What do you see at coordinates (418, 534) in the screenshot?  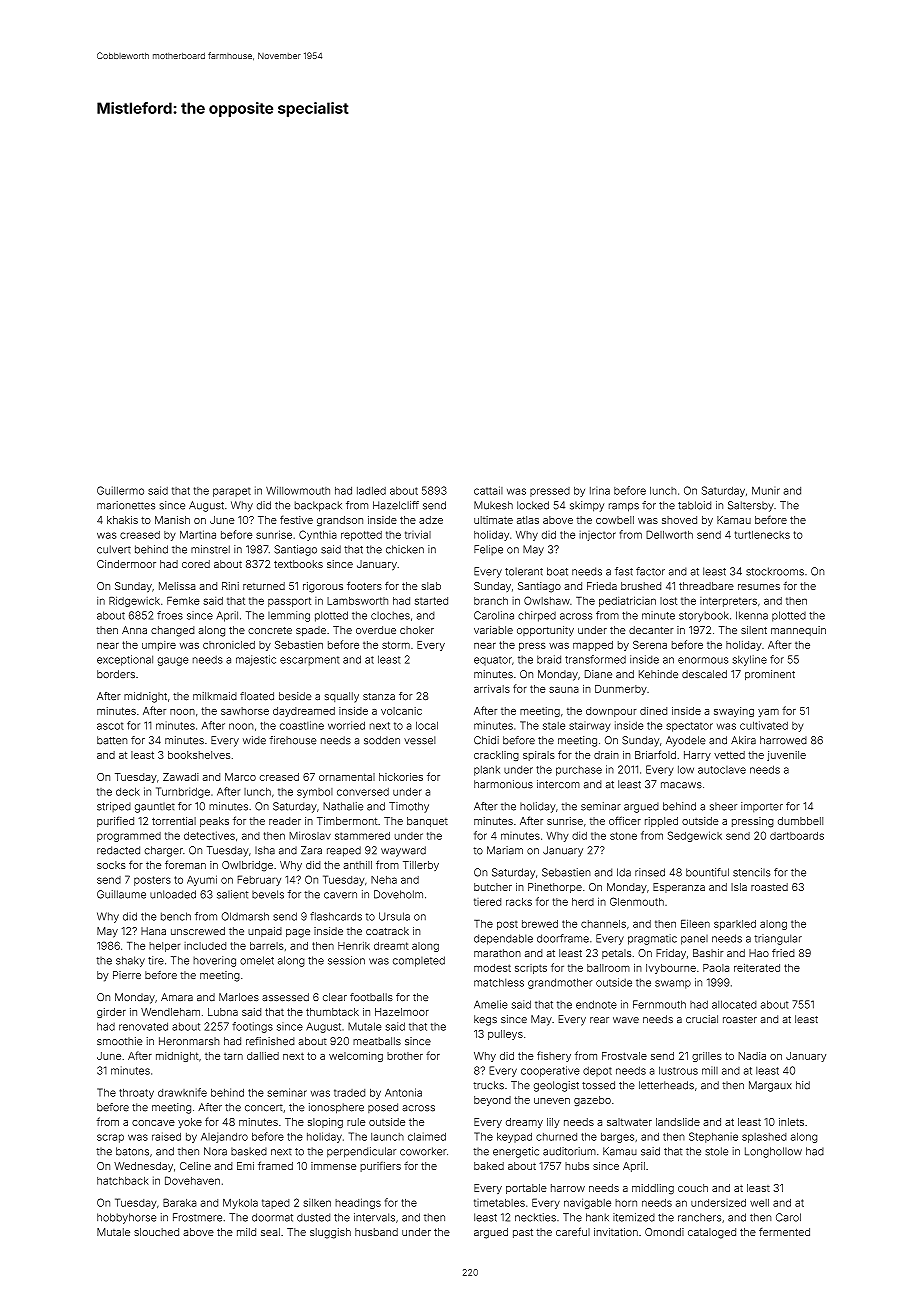 I see `trivial` at bounding box center [418, 534].
